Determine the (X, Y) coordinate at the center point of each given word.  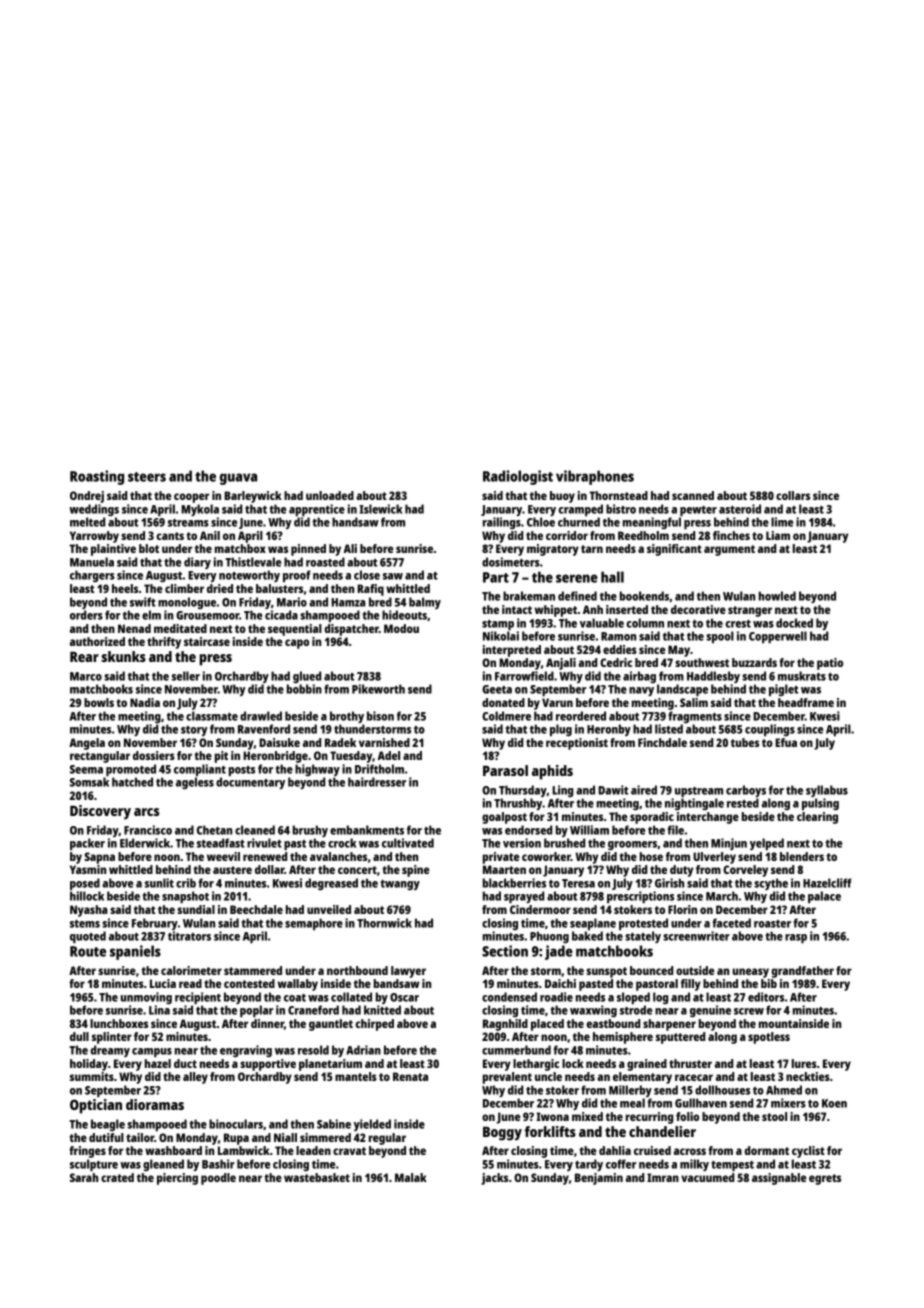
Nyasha (89, 911)
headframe (806, 702)
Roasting (97, 477)
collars (793, 495)
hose (651, 856)
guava (238, 479)
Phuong (549, 937)
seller (186, 676)
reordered (581, 716)
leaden (313, 1150)
